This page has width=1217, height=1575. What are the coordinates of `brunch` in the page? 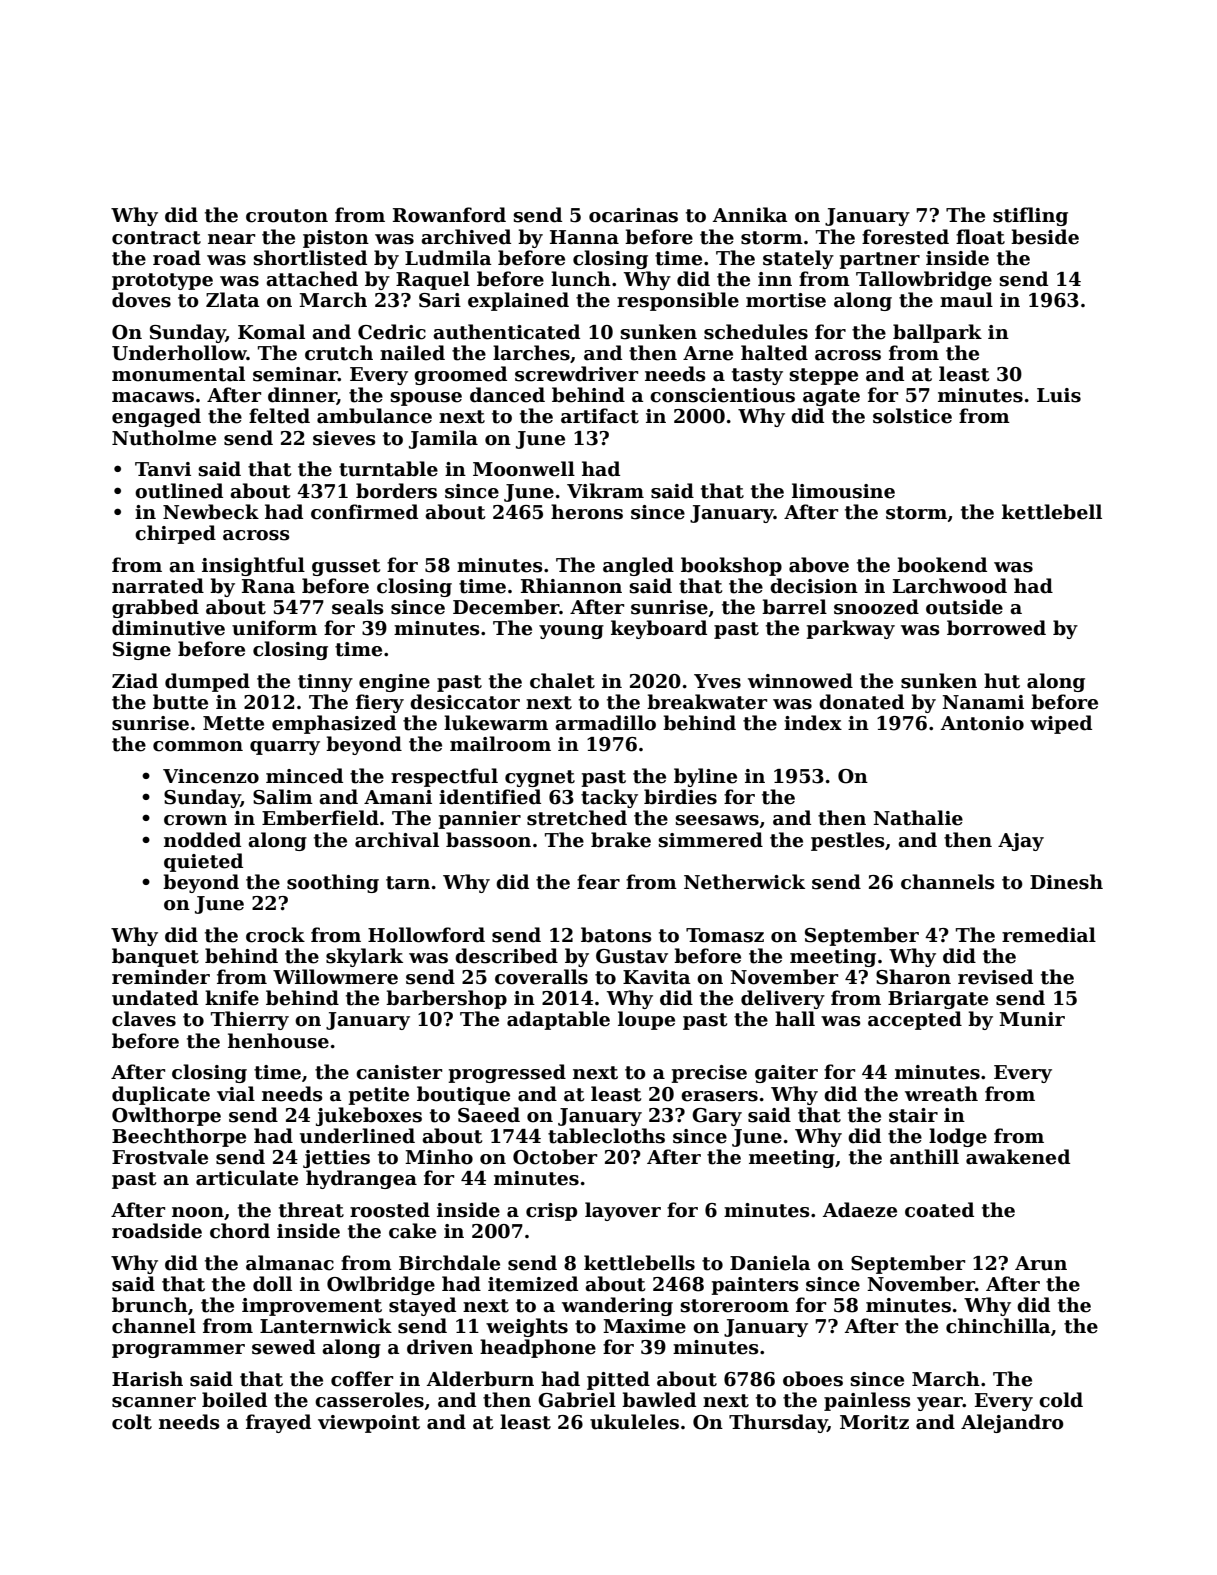 It's located at (150, 1305).
